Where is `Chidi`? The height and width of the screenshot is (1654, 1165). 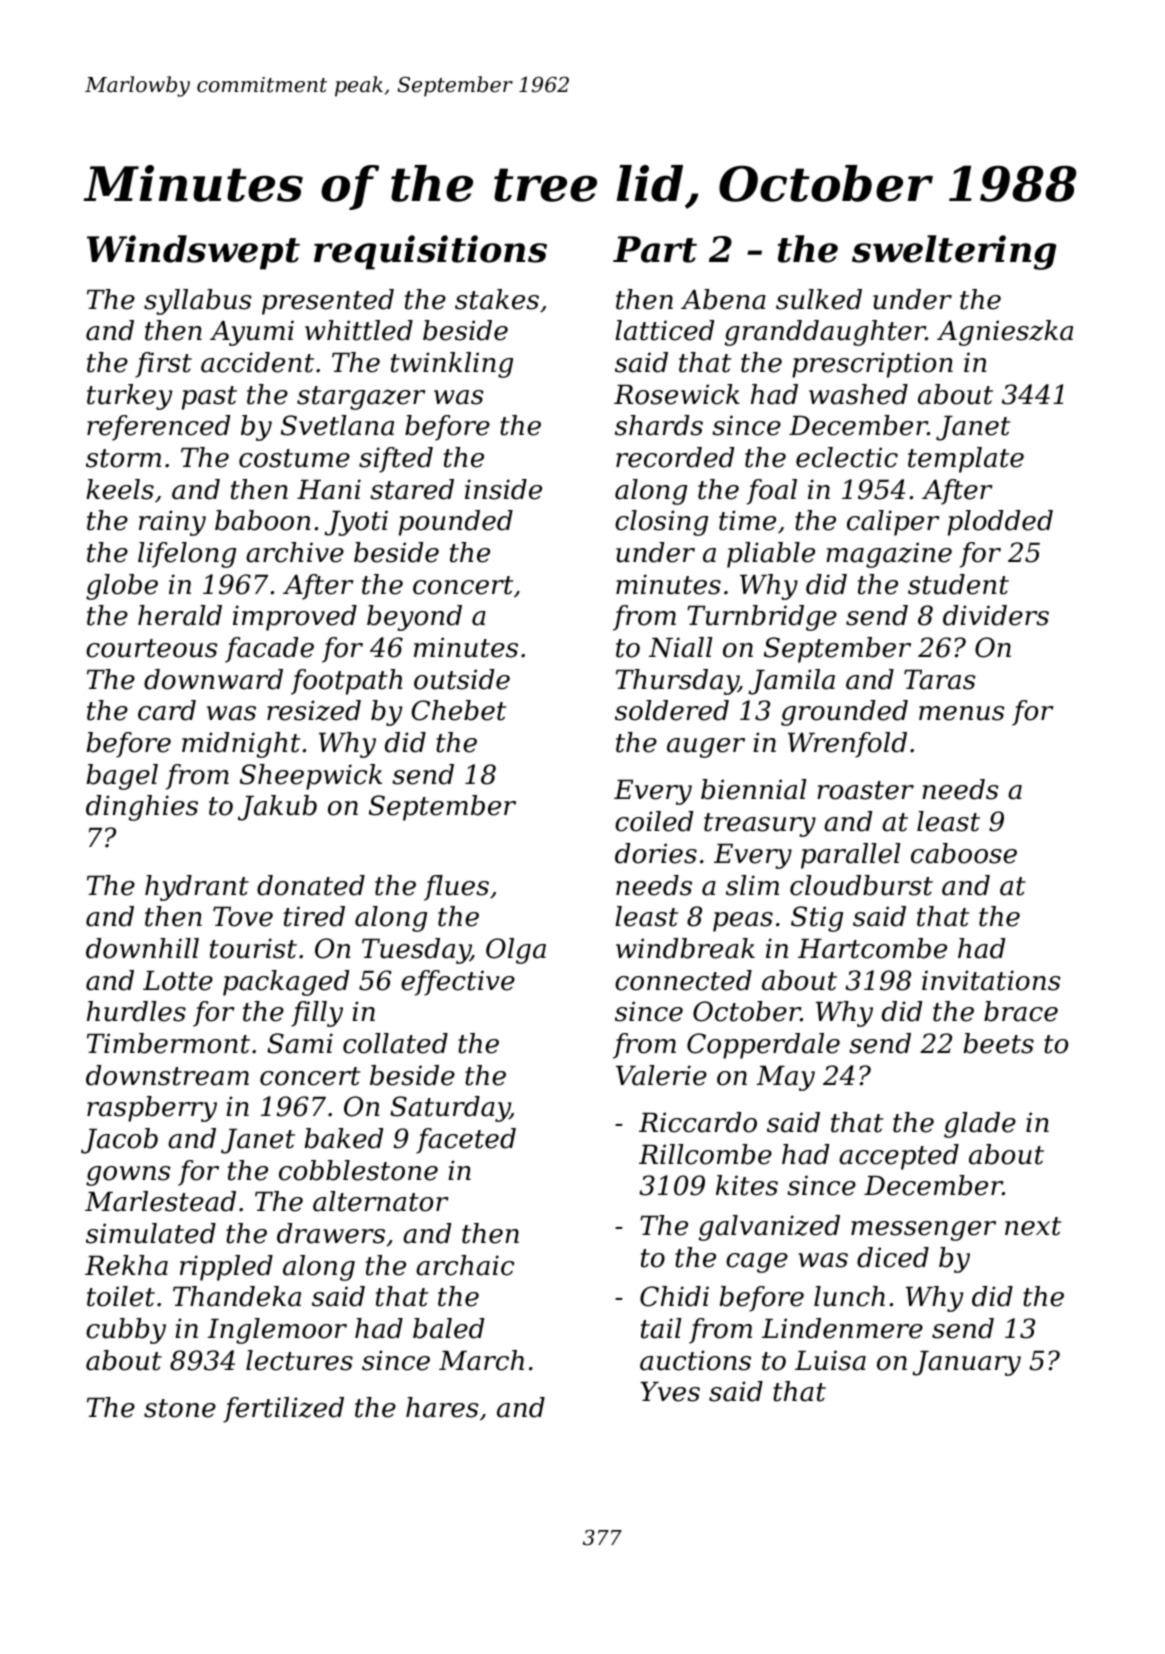 Chidi is located at coordinates (674, 1296).
